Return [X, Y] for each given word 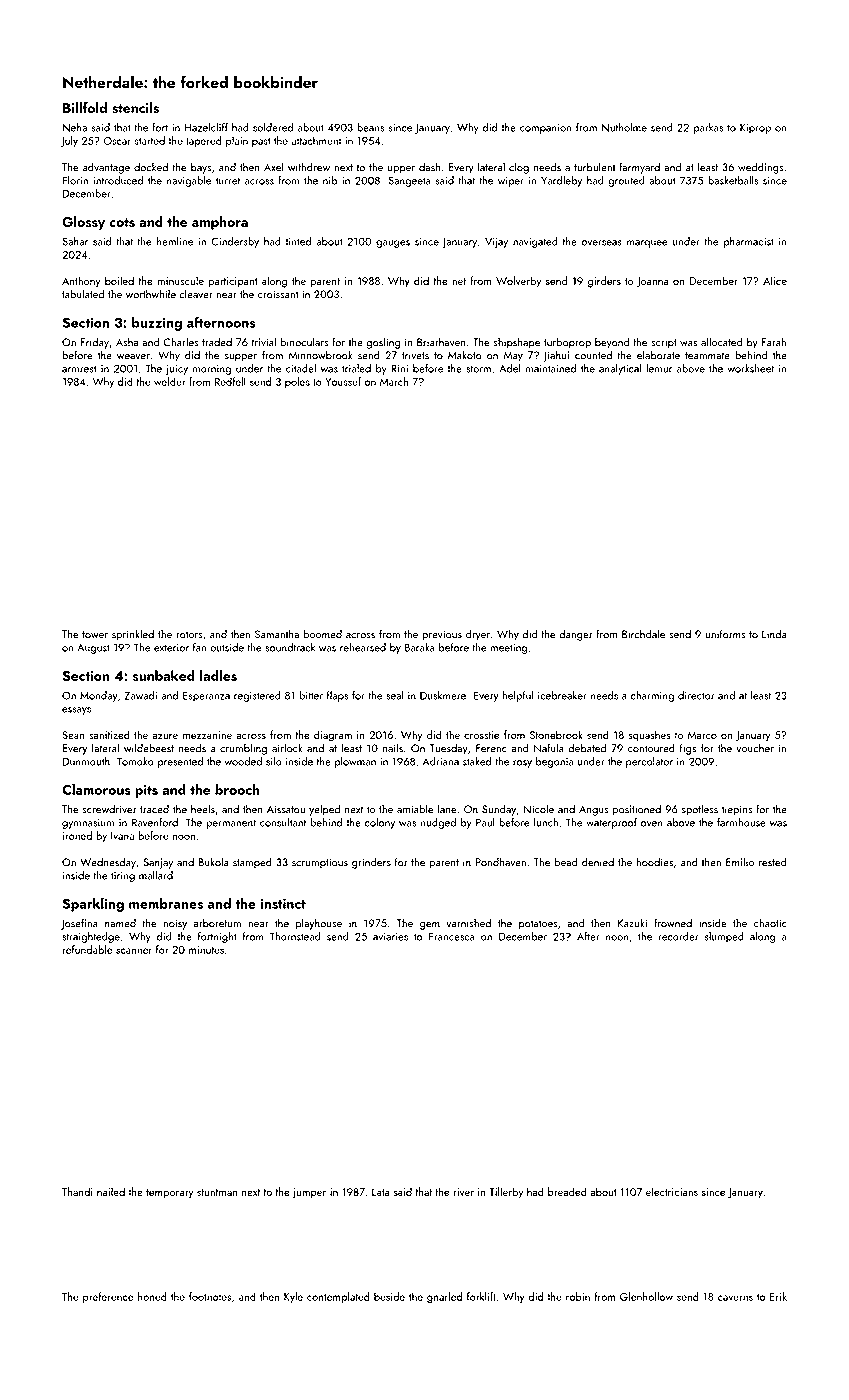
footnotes [210, 1296]
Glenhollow [646, 1296]
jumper [309, 1193]
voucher [755, 748]
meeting [508, 649]
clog [519, 168]
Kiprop [755, 128]
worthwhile [151, 294]
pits [146, 791]
